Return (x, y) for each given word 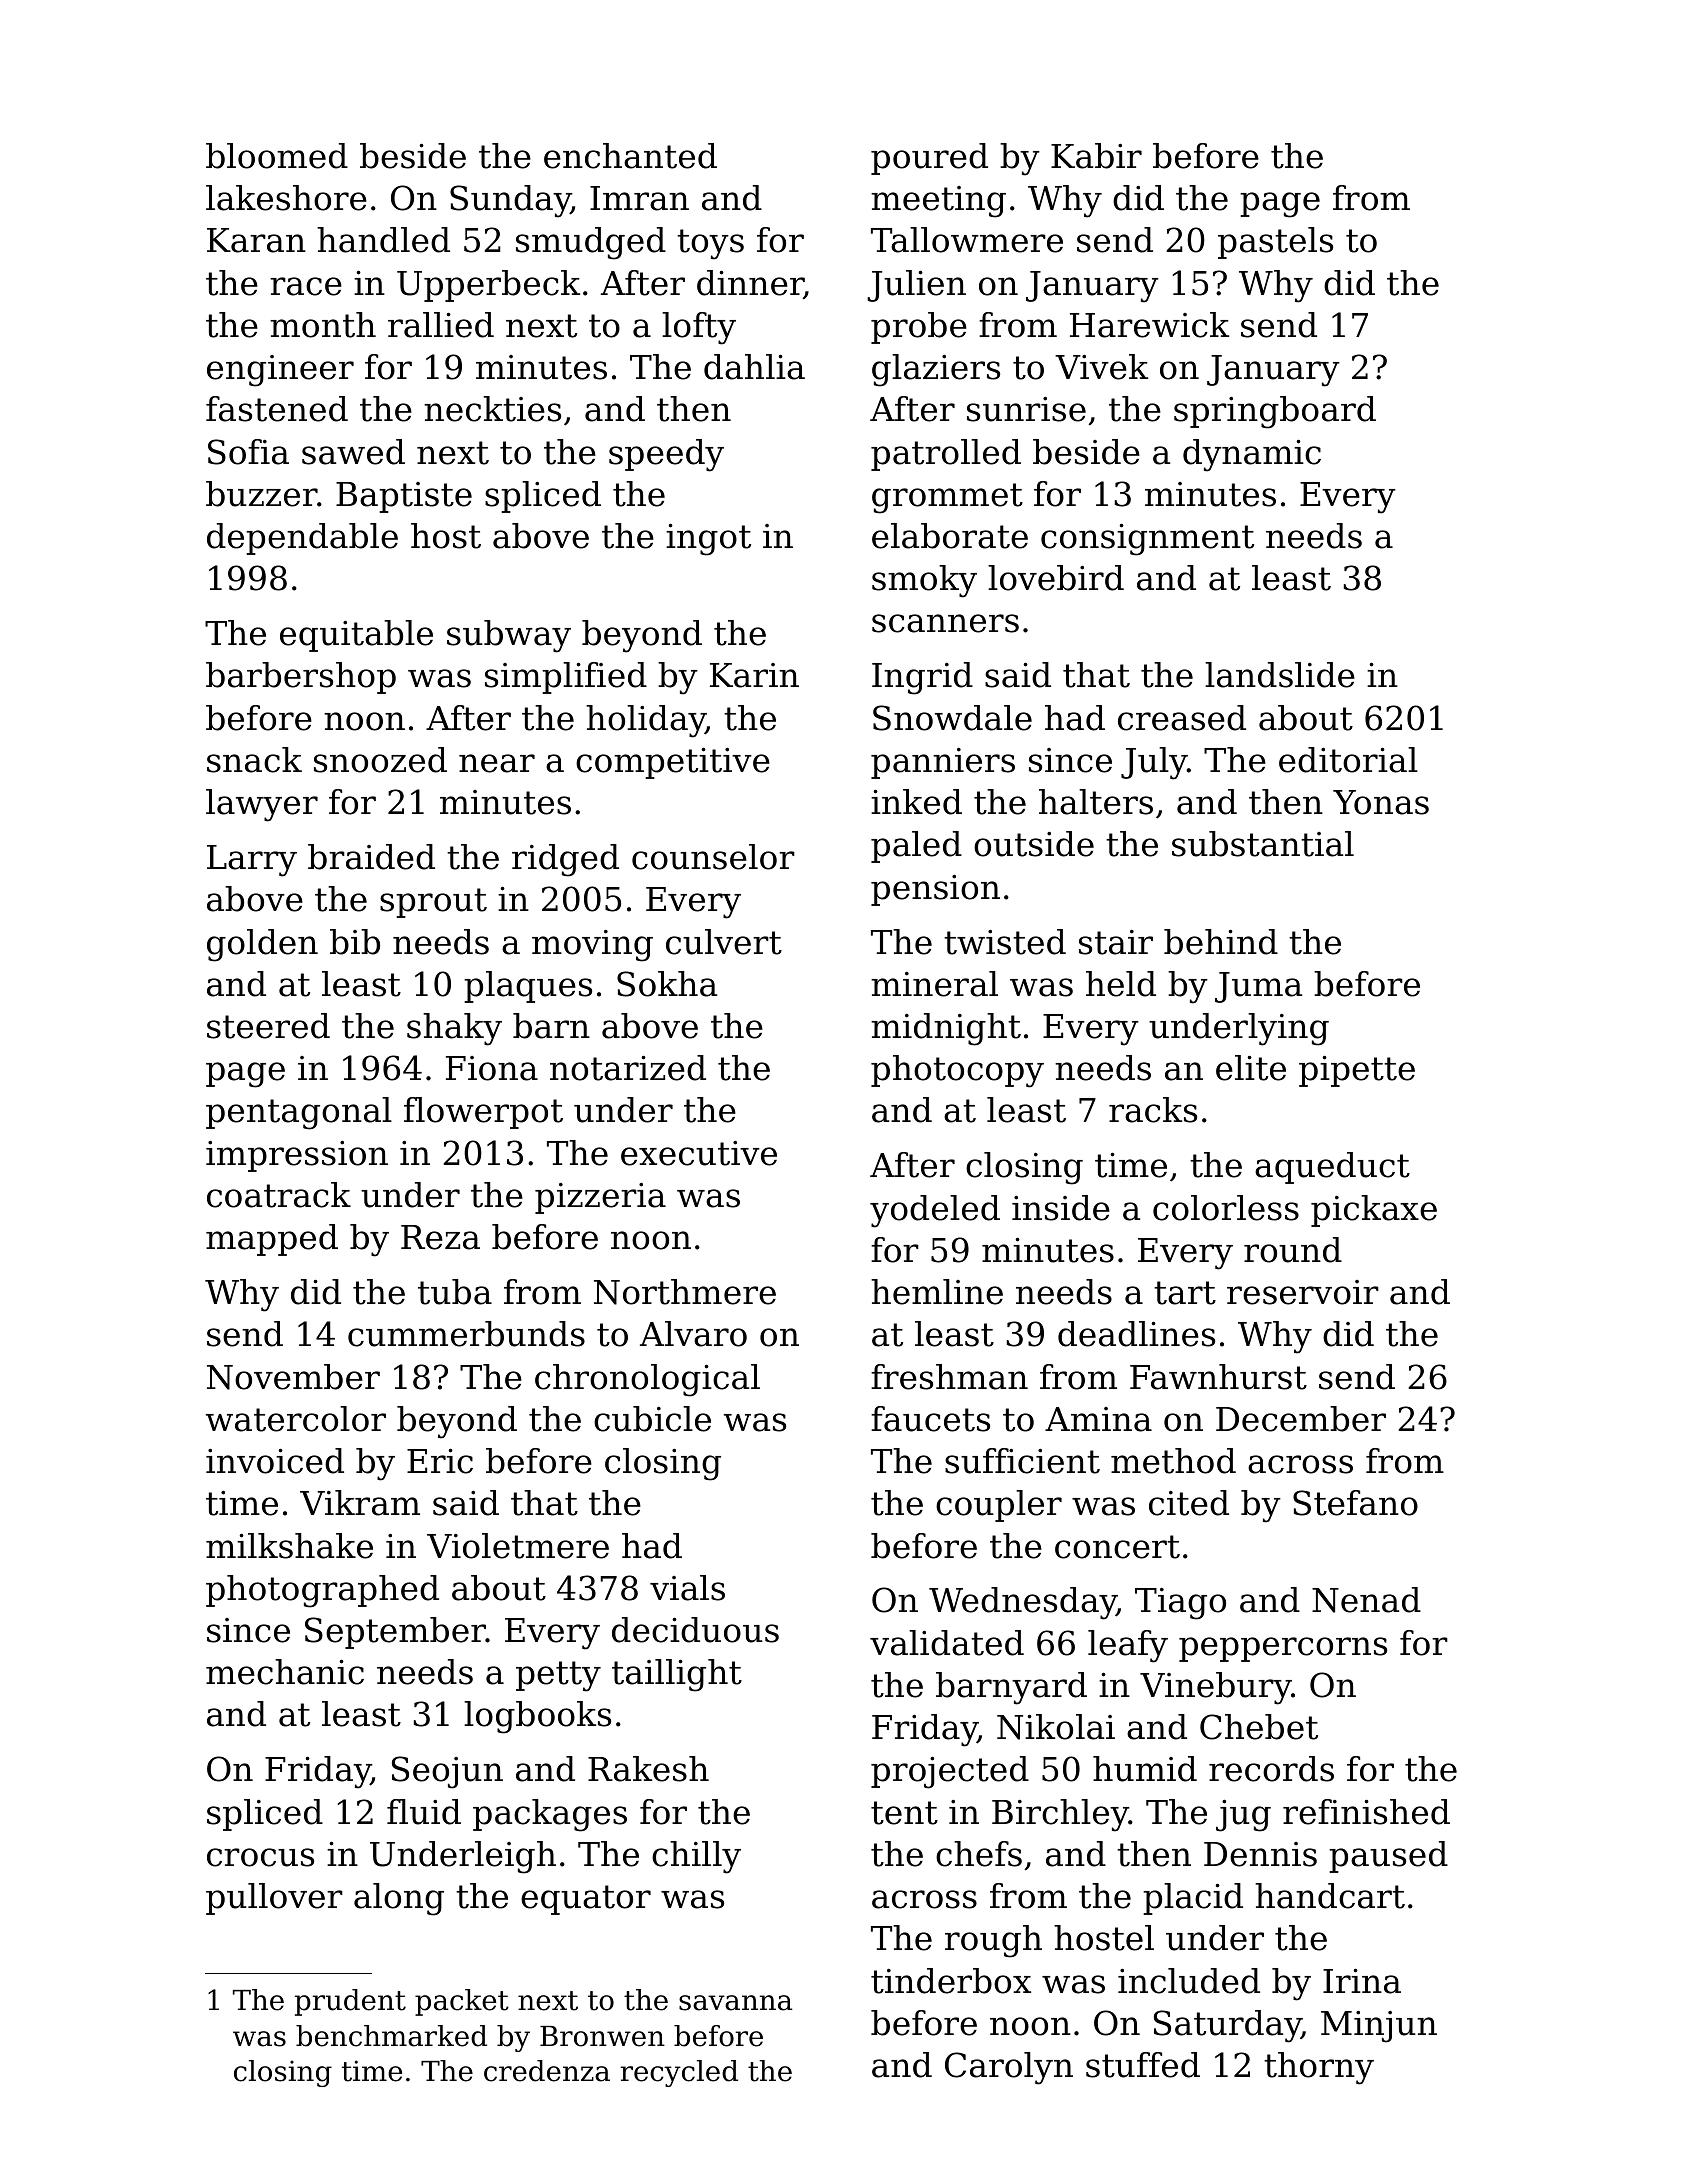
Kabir (1096, 156)
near (497, 763)
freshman (949, 1377)
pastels (1275, 243)
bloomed (277, 156)
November (293, 1377)
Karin (754, 675)
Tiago (1180, 1604)
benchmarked (391, 2036)
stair (1116, 942)
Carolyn (1009, 2068)
